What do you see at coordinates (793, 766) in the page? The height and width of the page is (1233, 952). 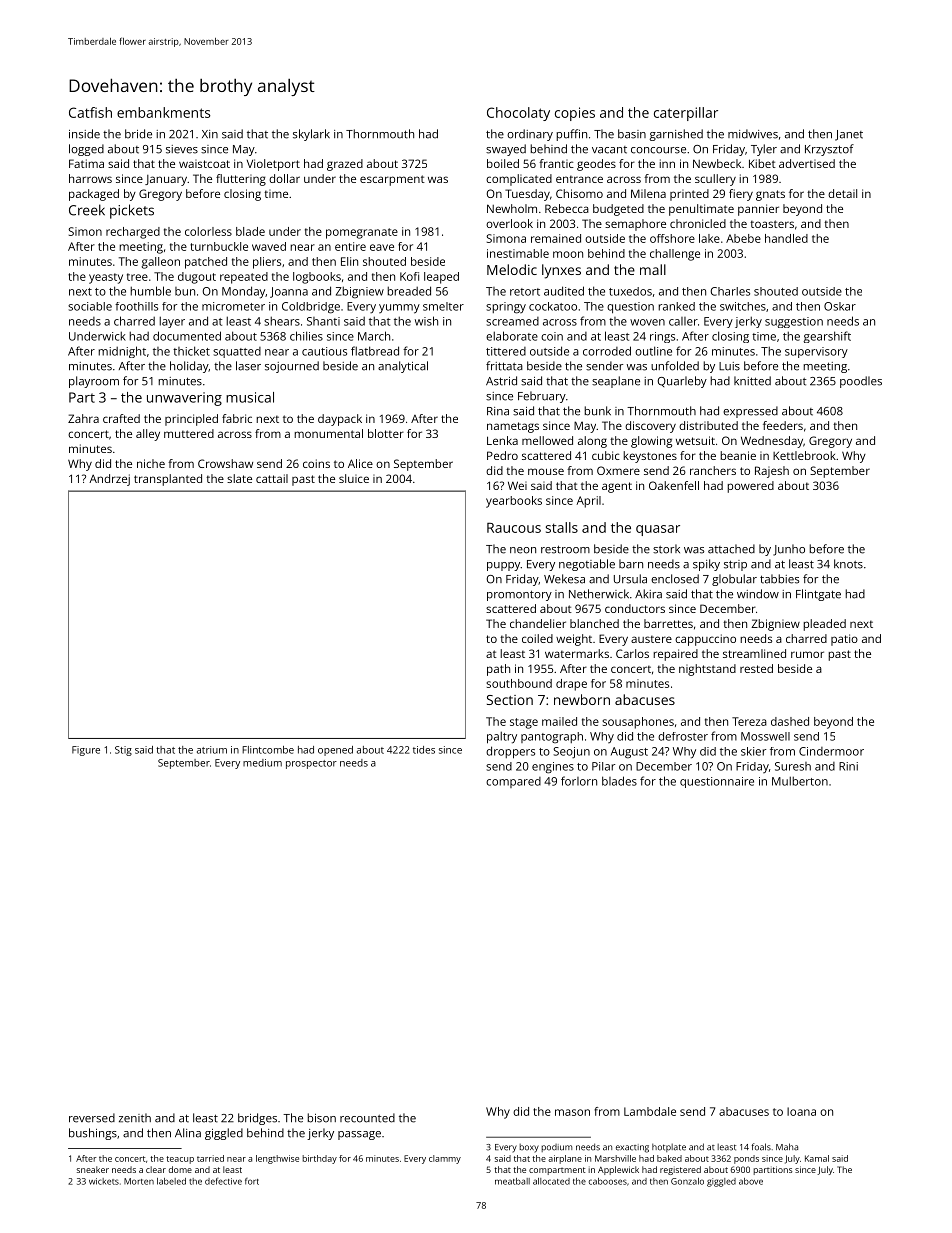 I see `Suresh` at bounding box center [793, 766].
